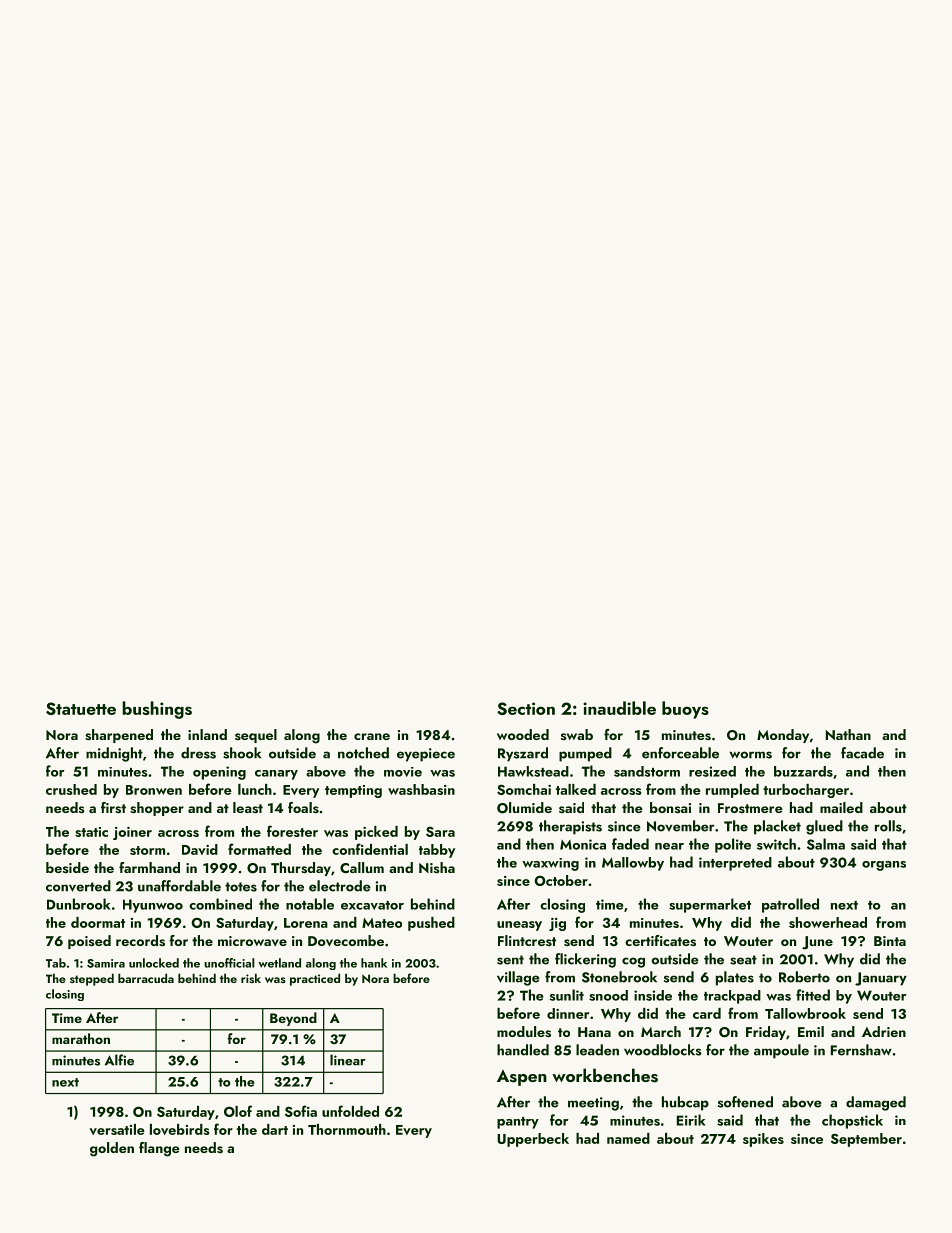 The height and width of the screenshot is (1233, 952). Describe the element at coordinates (510, 960) in the screenshot. I see `sent` at that location.
